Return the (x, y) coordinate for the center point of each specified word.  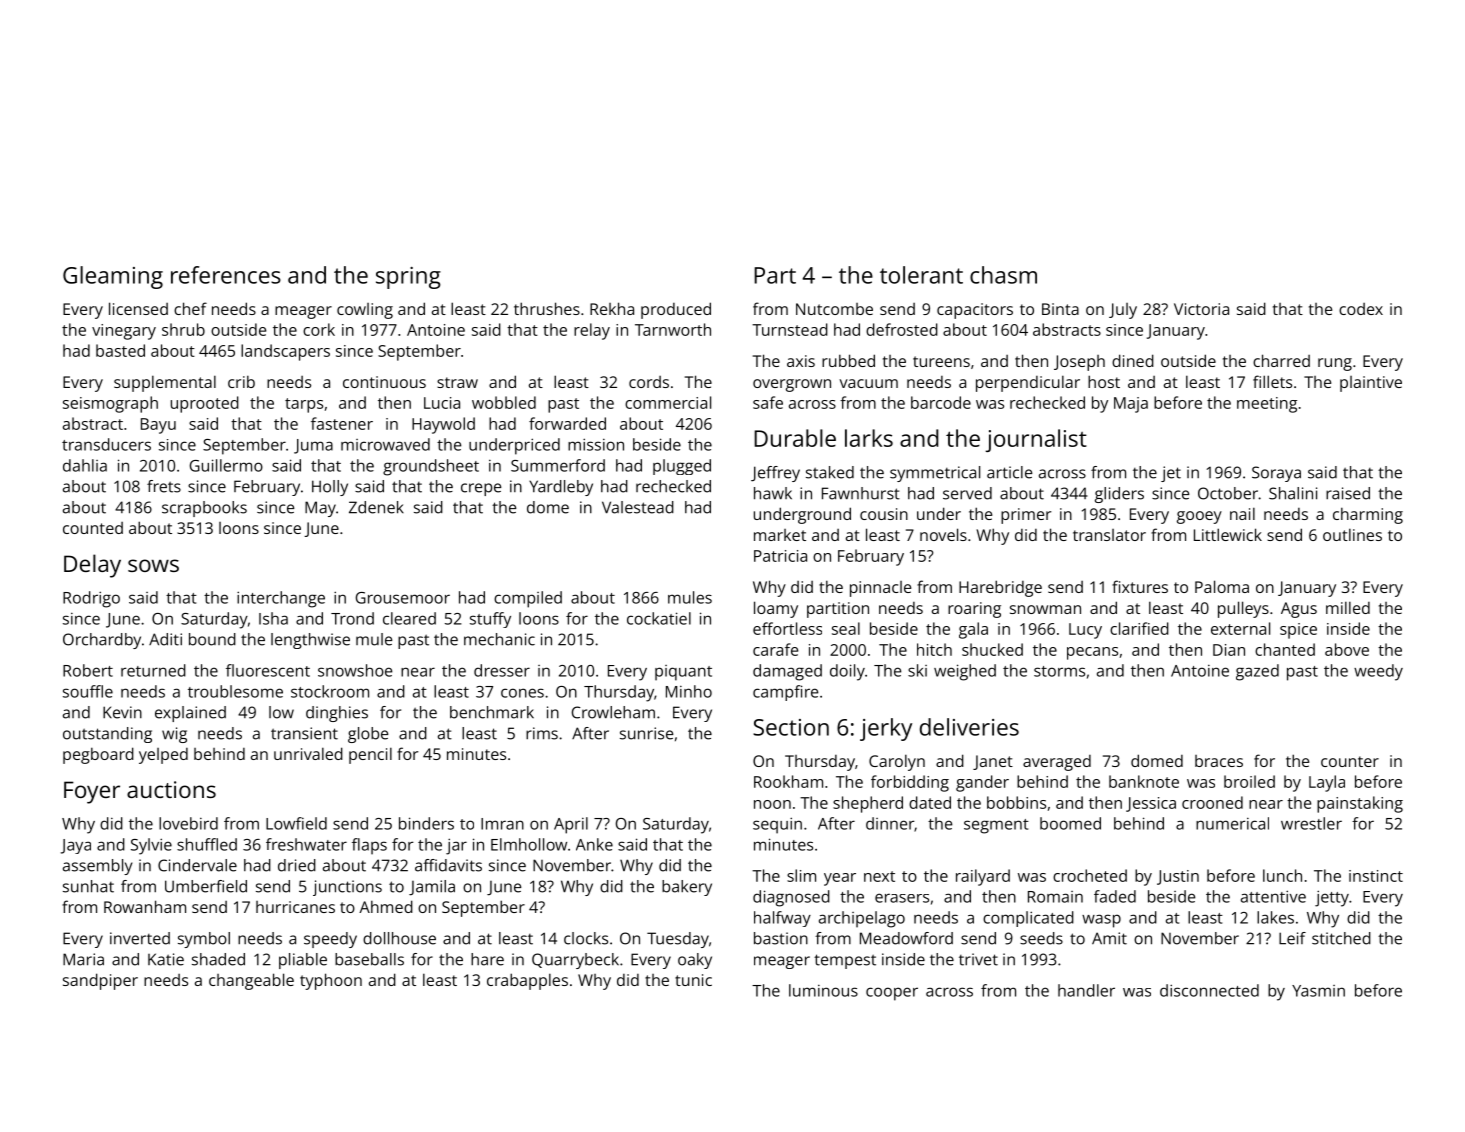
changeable (251, 981)
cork (319, 329)
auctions (171, 789)
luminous (823, 990)
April (571, 825)
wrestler (1311, 823)
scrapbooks (204, 509)
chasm (1003, 275)
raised (1348, 493)
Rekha (612, 308)
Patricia (780, 556)
